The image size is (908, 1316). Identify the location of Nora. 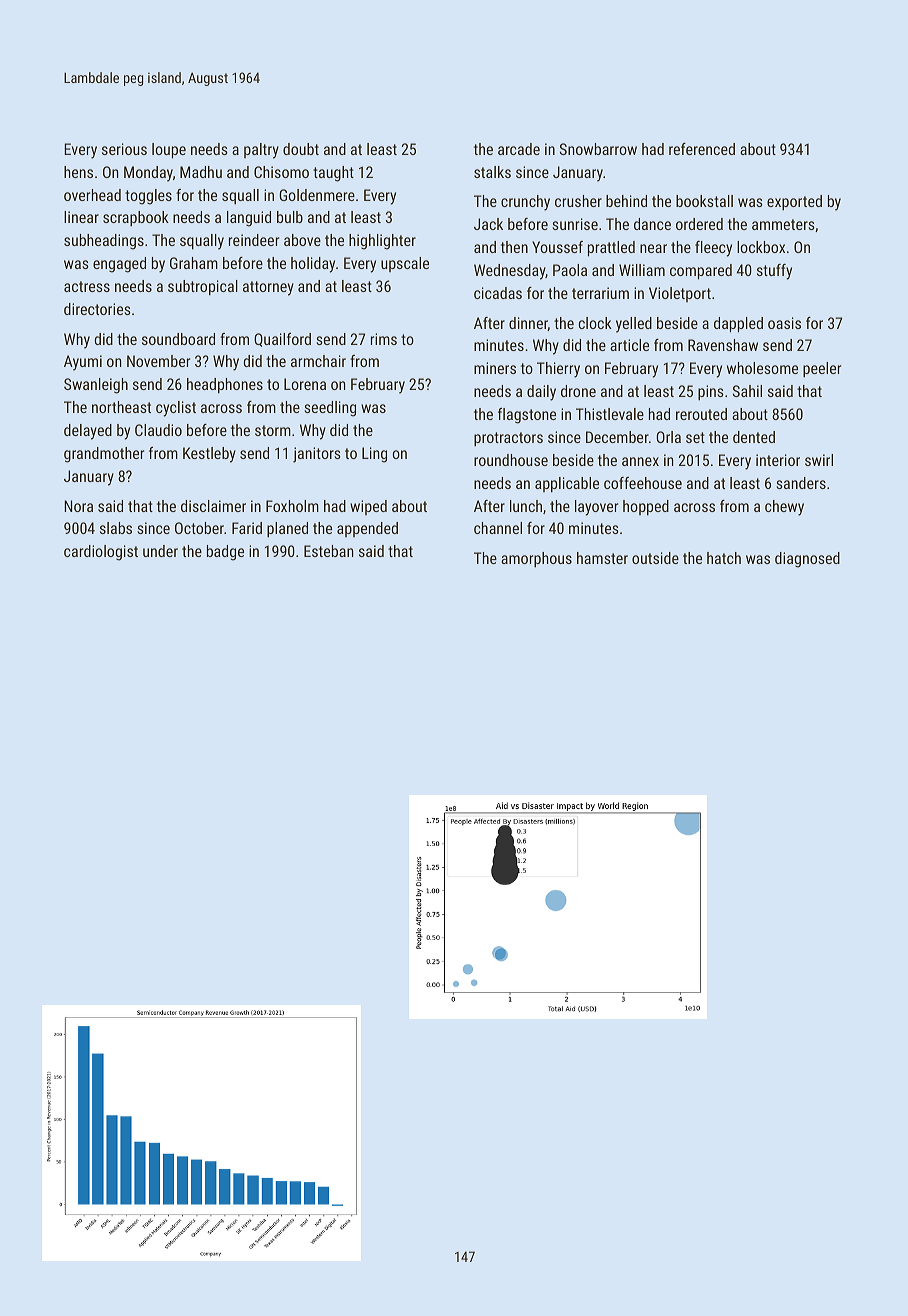
(78, 506).
